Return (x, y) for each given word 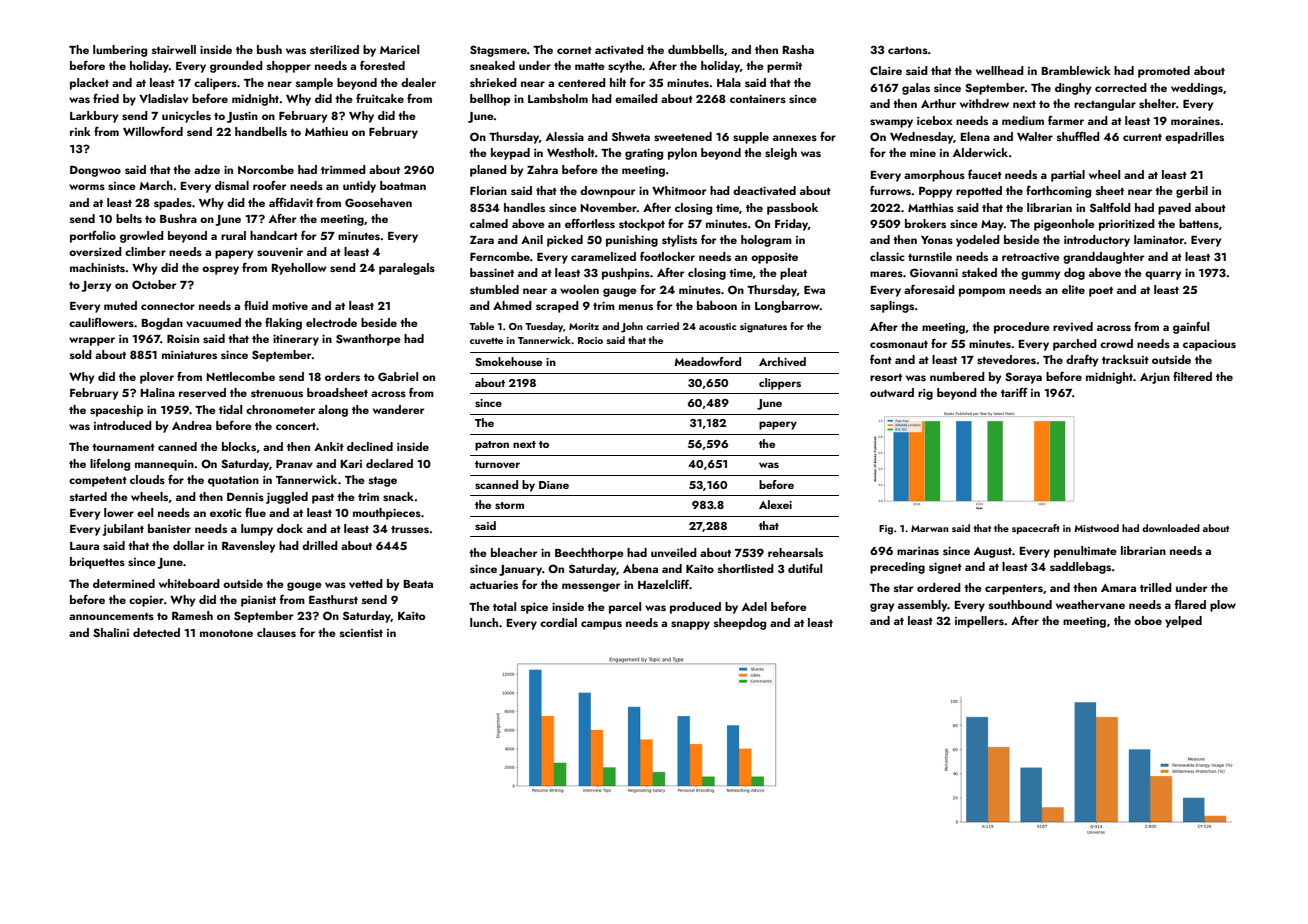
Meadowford (707, 361)
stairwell (174, 49)
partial (1068, 176)
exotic (226, 513)
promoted (1164, 72)
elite (1073, 289)
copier (146, 601)
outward (892, 392)
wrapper (92, 341)
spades (173, 204)
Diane (554, 485)
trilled (1156, 587)
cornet (574, 50)
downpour (607, 192)
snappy (690, 625)
